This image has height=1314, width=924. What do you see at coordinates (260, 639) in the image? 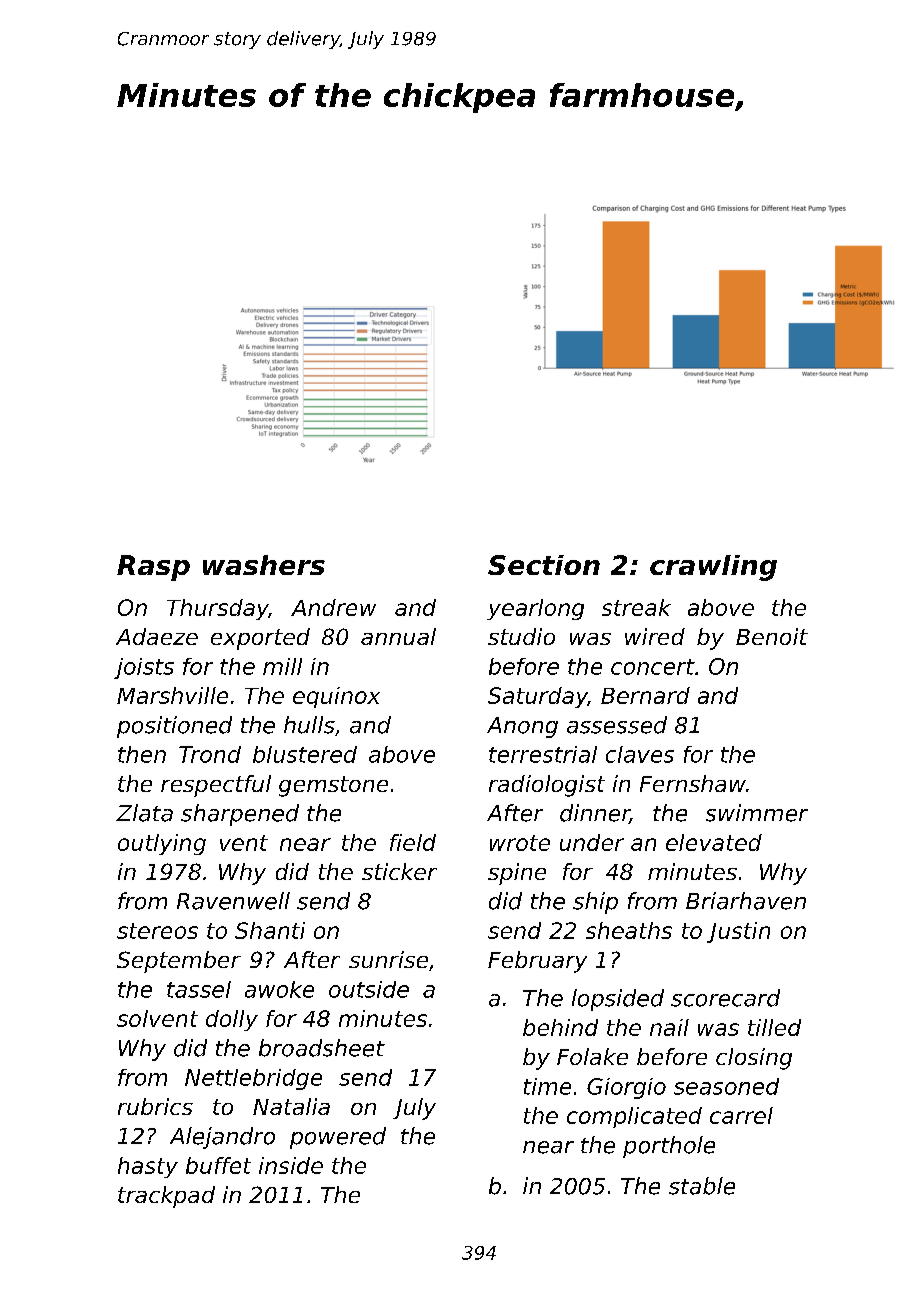
I see `exported` at bounding box center [260, 639].
